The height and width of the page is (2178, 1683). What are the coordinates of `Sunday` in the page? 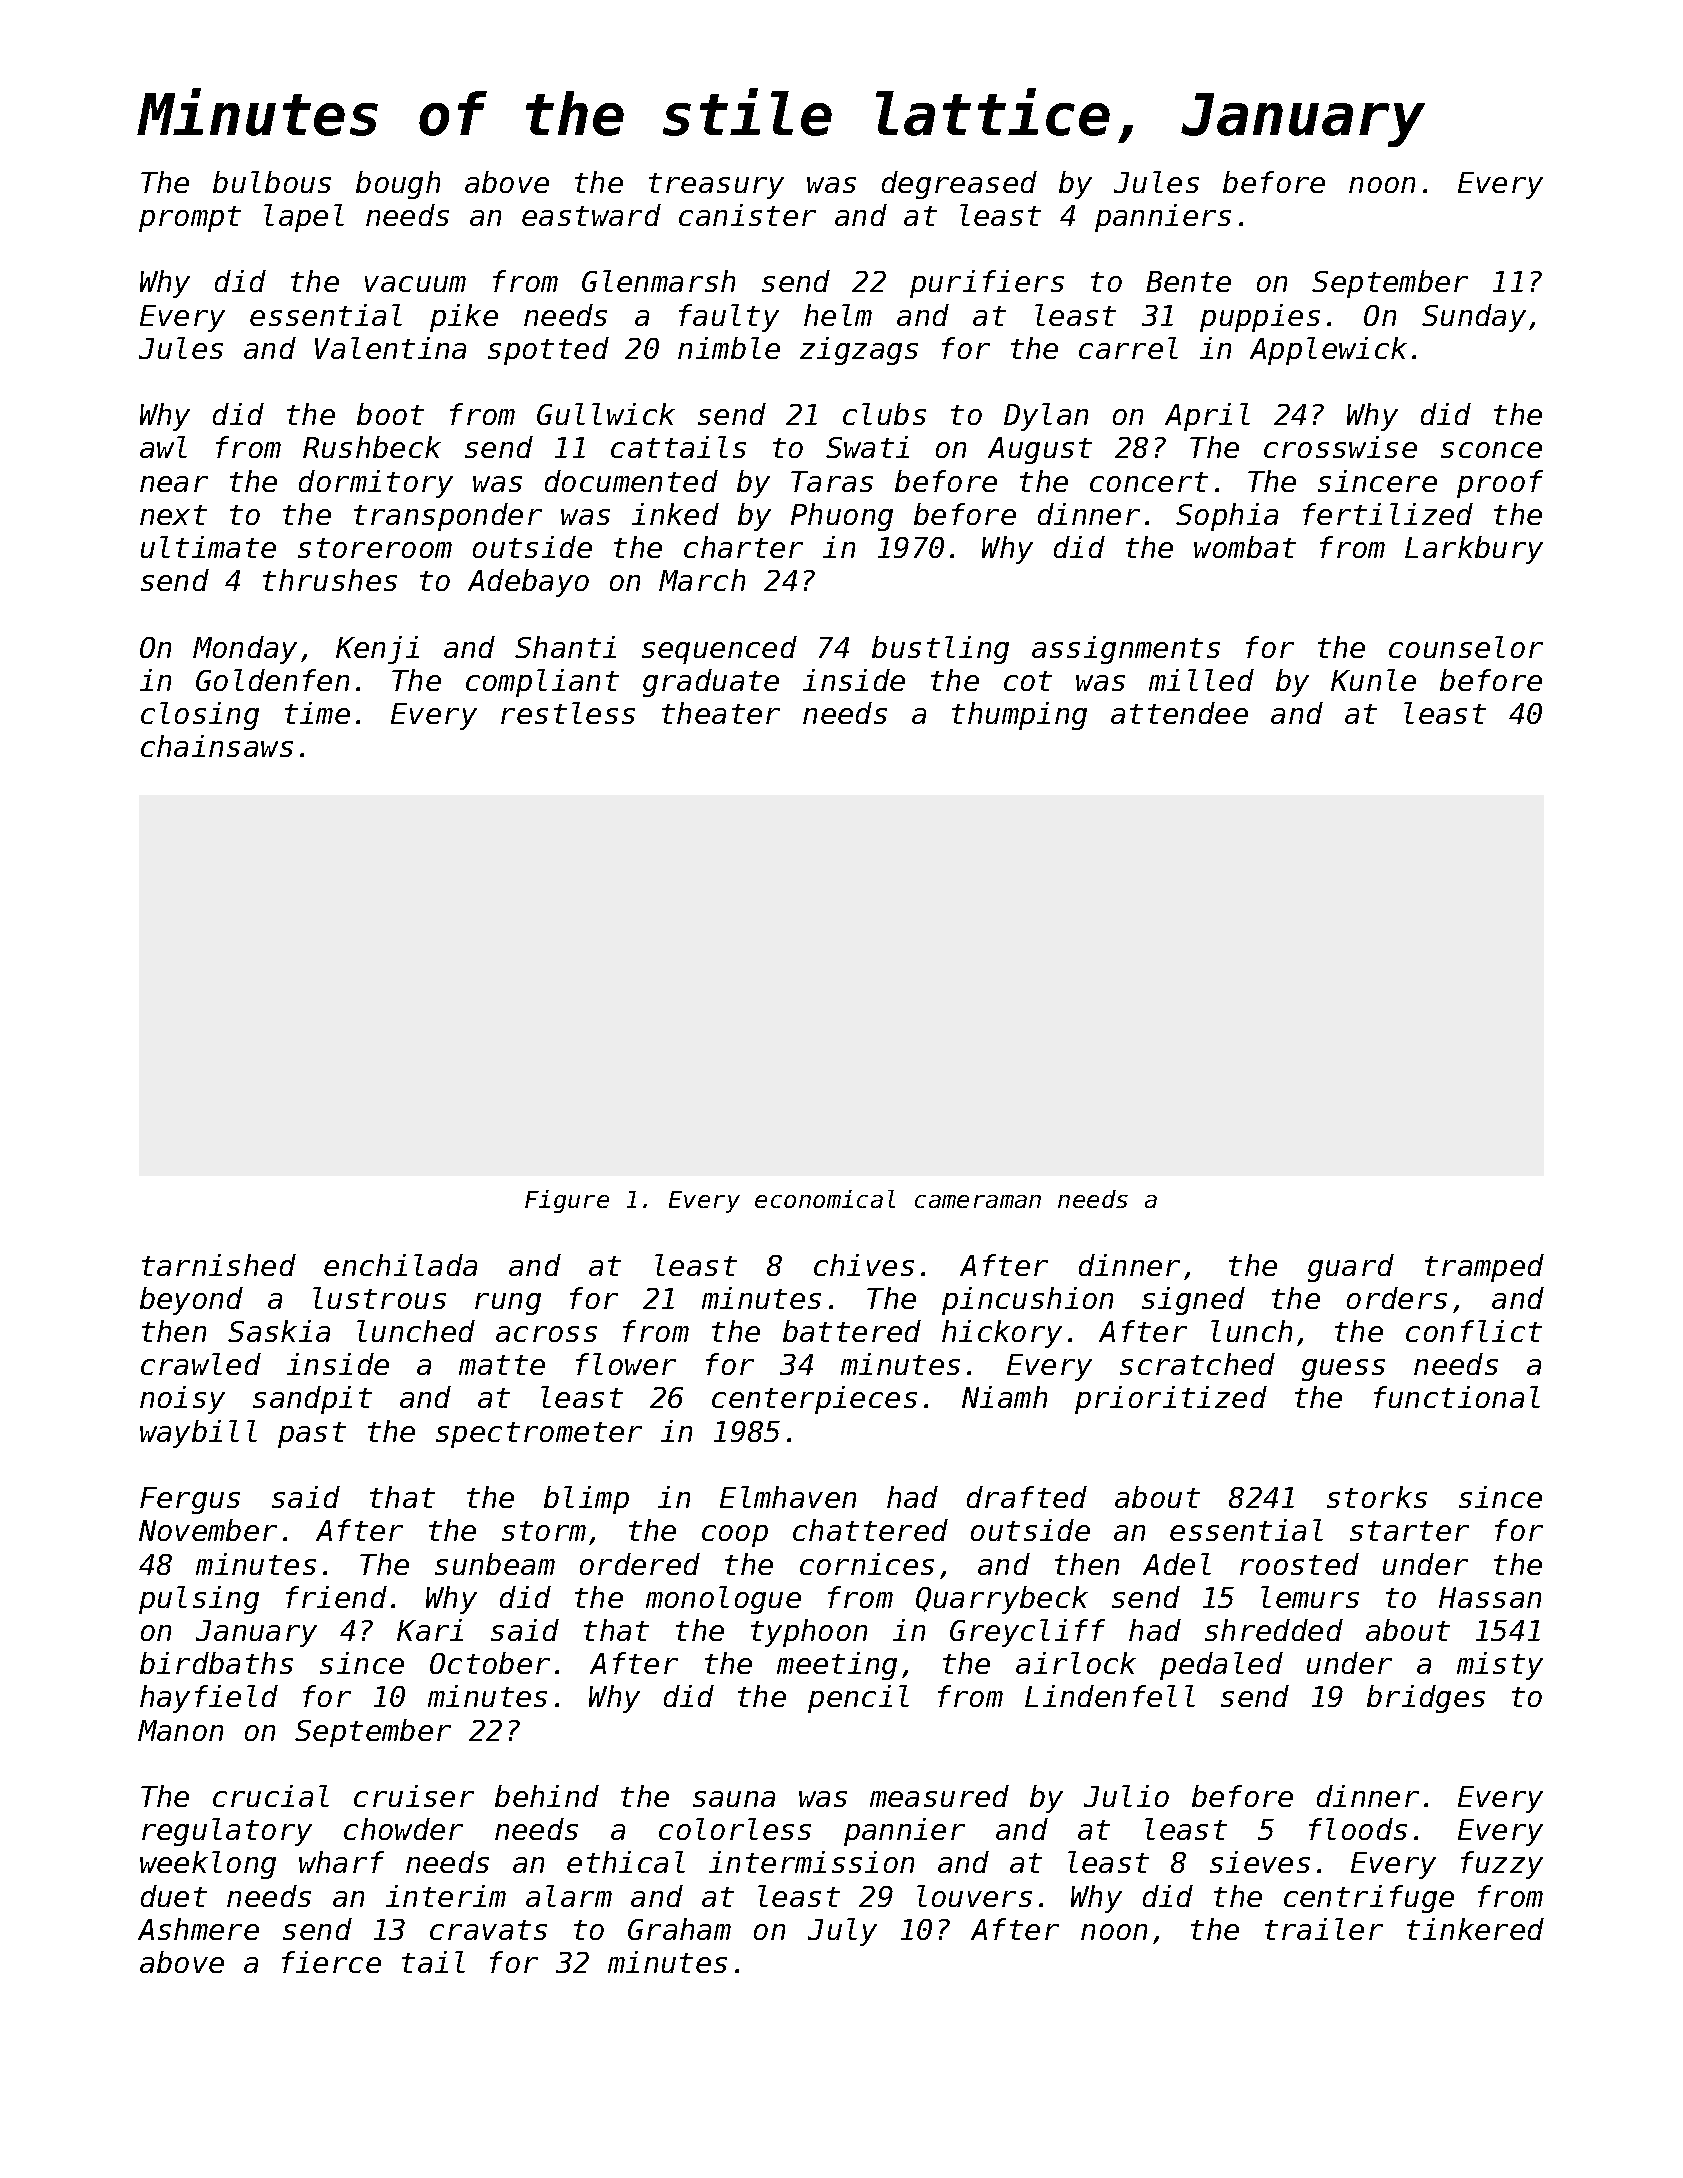 It's located at (1474, 318).
